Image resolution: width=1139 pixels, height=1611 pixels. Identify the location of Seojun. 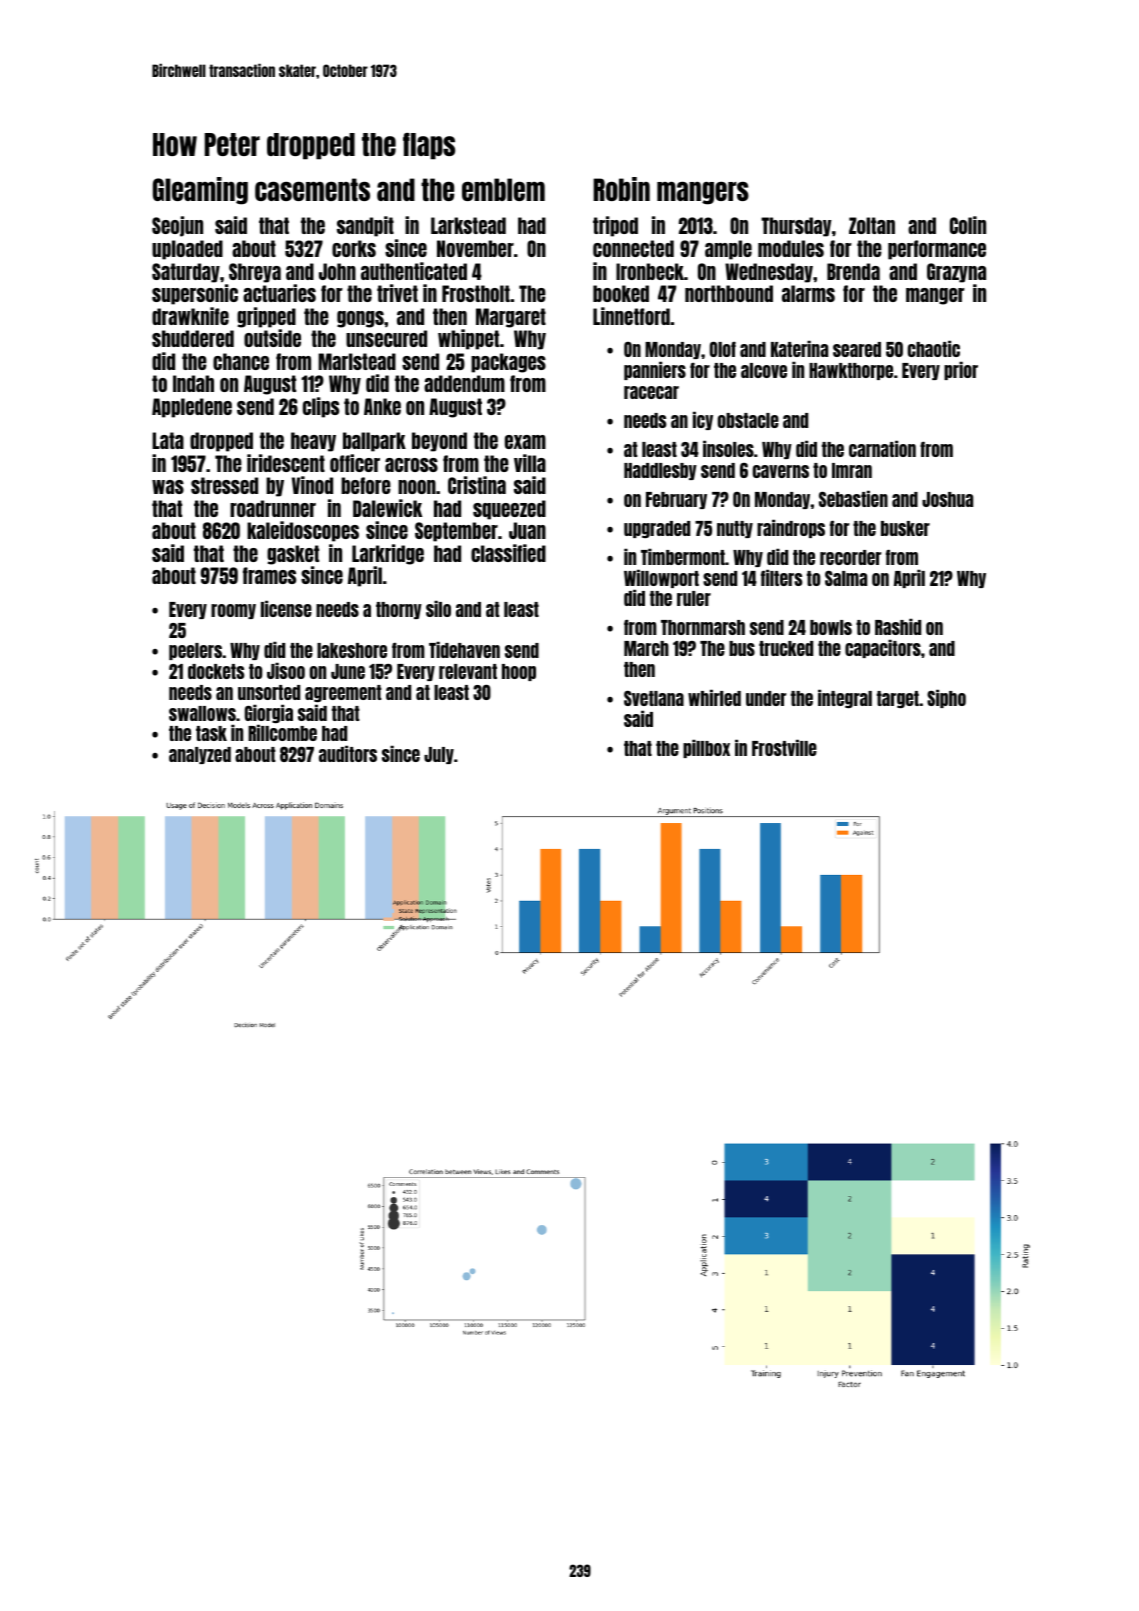
(177, 226).
